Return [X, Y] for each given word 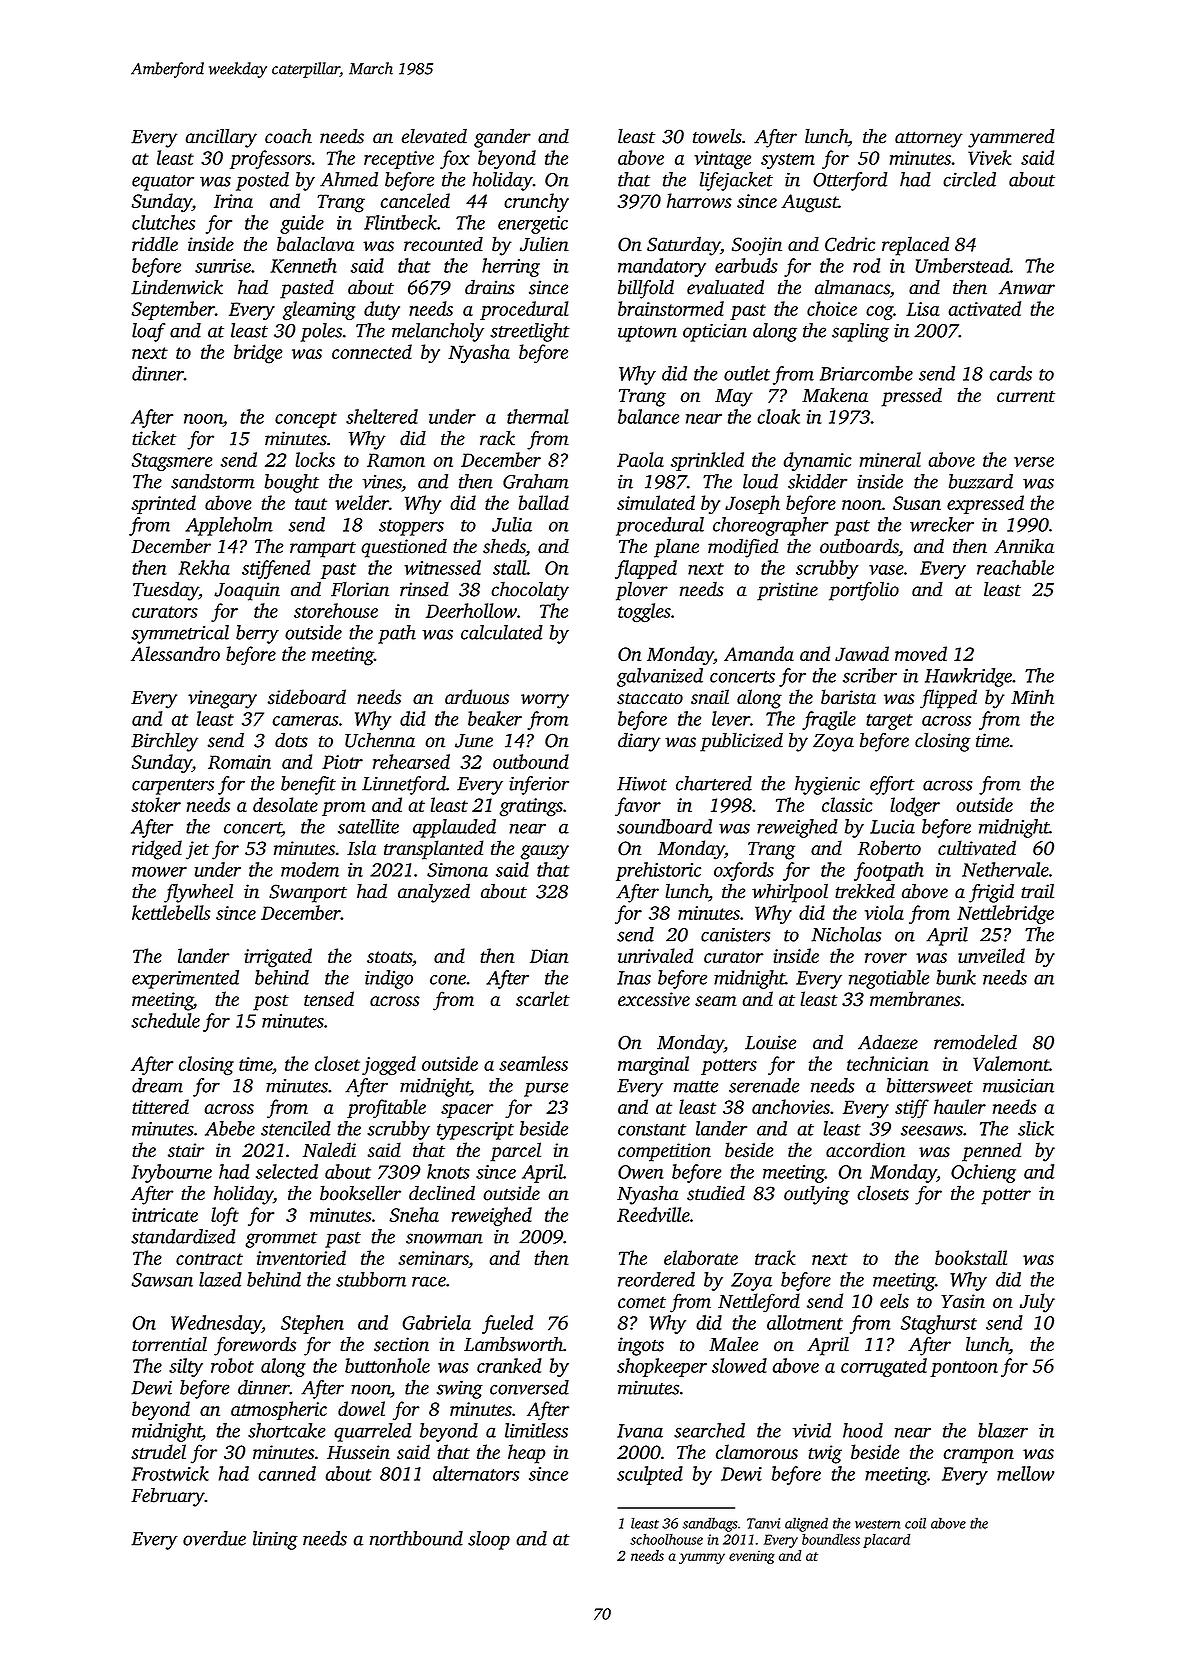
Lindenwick [177, 287]
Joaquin [247, 591]
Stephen [312, 1324]
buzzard [981, 481]
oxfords [744, 871]
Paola [640, 459]
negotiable [889, 979]
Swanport [308, 893]
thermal [538, 416]
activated [984, 308]
